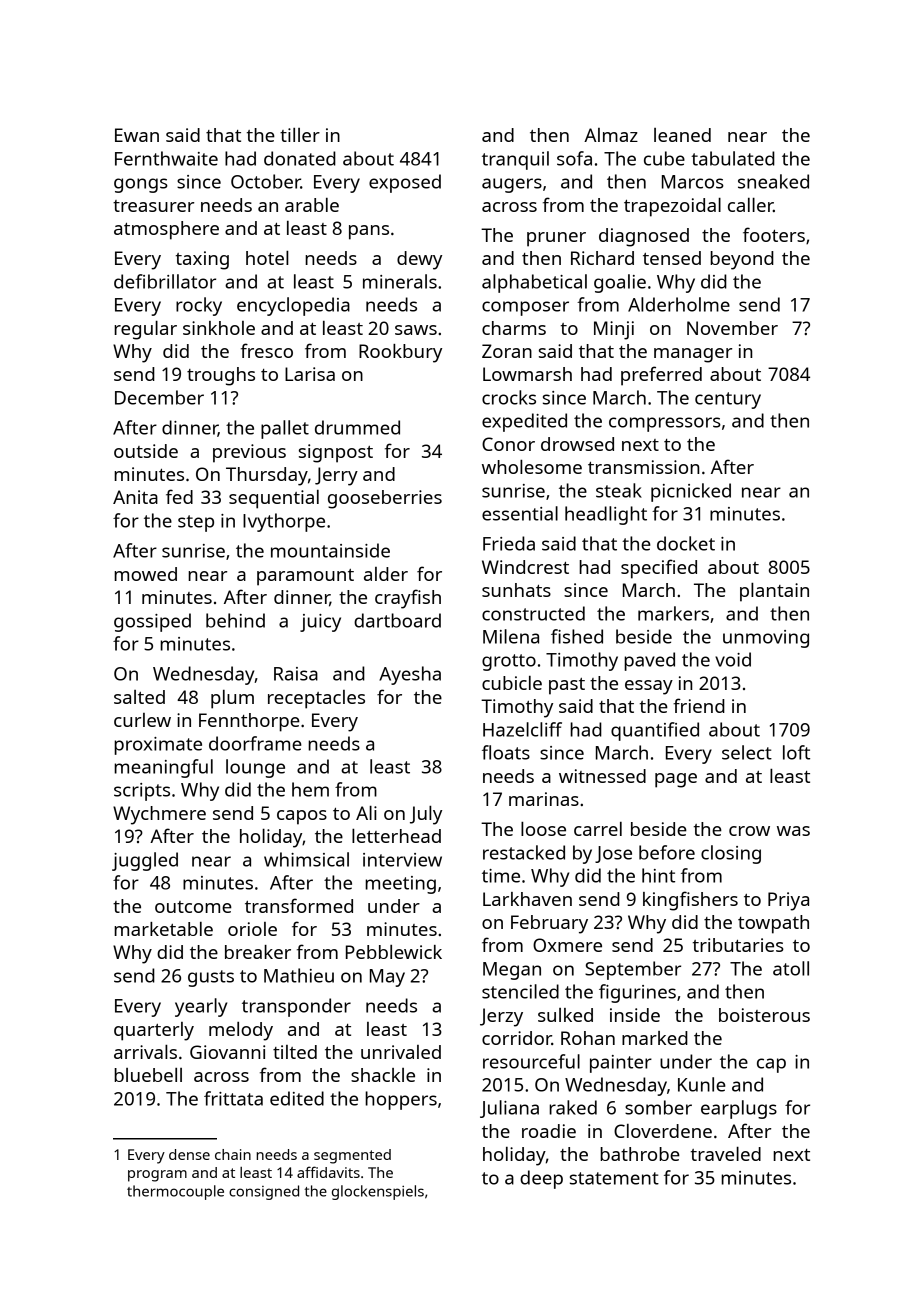 This screenshot has width=924, height=1311. What do you see at coordinates (152, 622) in the screenshot?
I see `gossiped` at bounding box center [152, 622].
